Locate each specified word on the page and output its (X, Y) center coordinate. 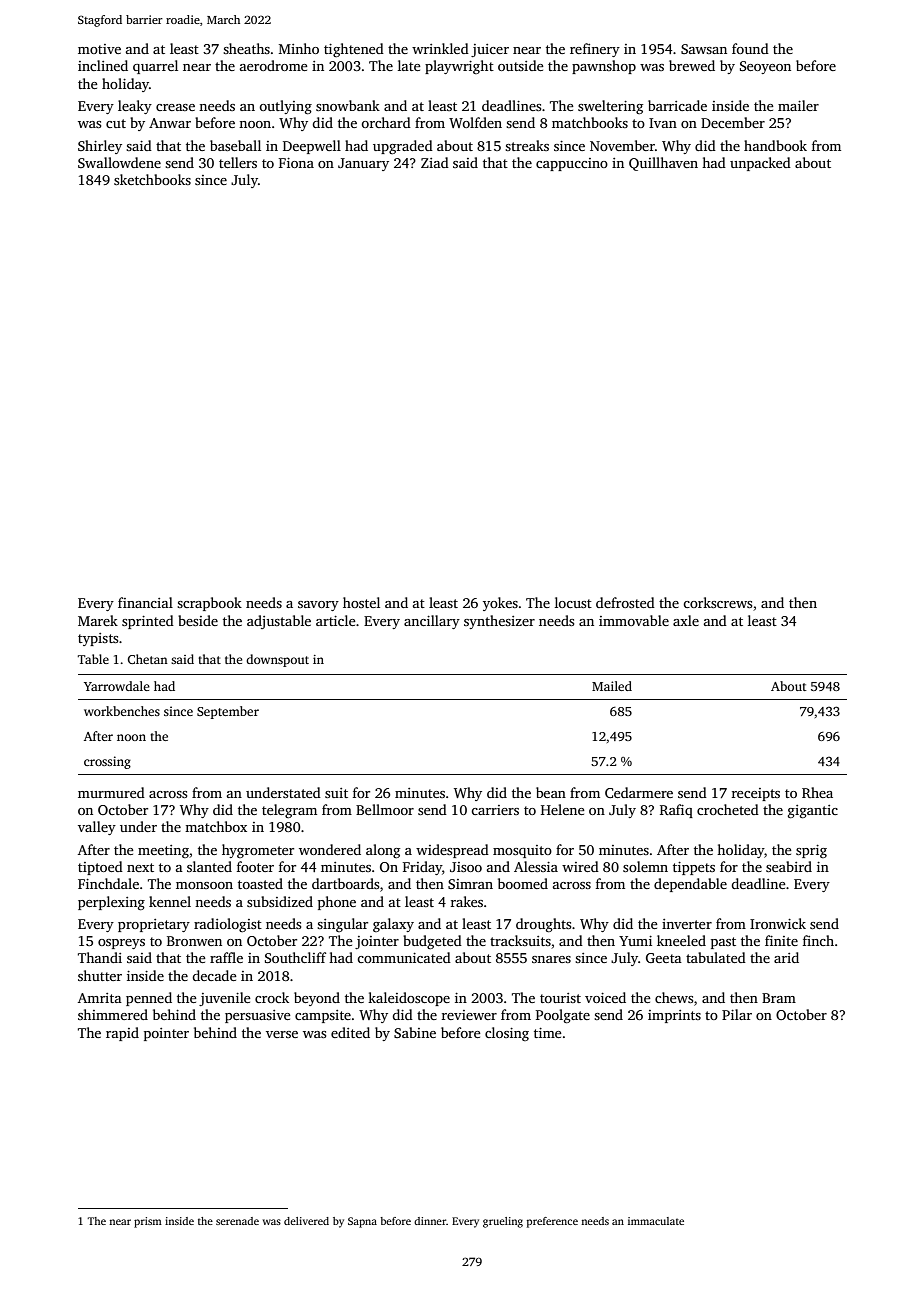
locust (573, 602)
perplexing (111, 903)
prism (148, 1222)
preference (552, 1222)
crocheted (728, 809)
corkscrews (717, 602)
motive (99, 49)
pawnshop (604, 67)
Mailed (612, 686)
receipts (756, 794)
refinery (595, 50)
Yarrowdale (117, 686)
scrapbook (209, 604)
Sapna (362, 1222)
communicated (404, 957)
